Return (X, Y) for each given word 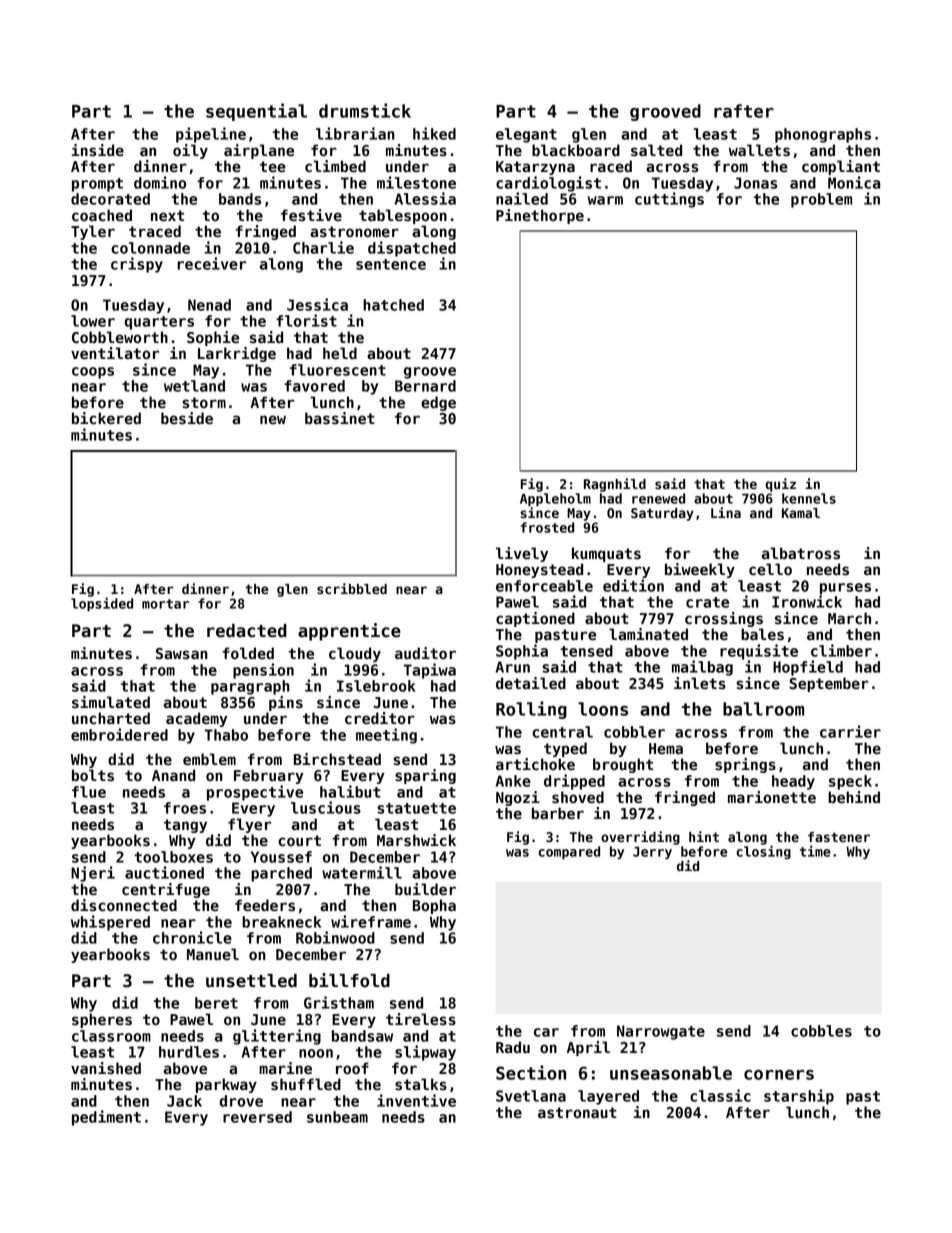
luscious (326, 807)
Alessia (425, 198)
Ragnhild (615, 485)
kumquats (606, 554)
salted (656, 150)
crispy (137, 265)
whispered (110, 923)
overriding (640, 838)
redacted (247, 631)
